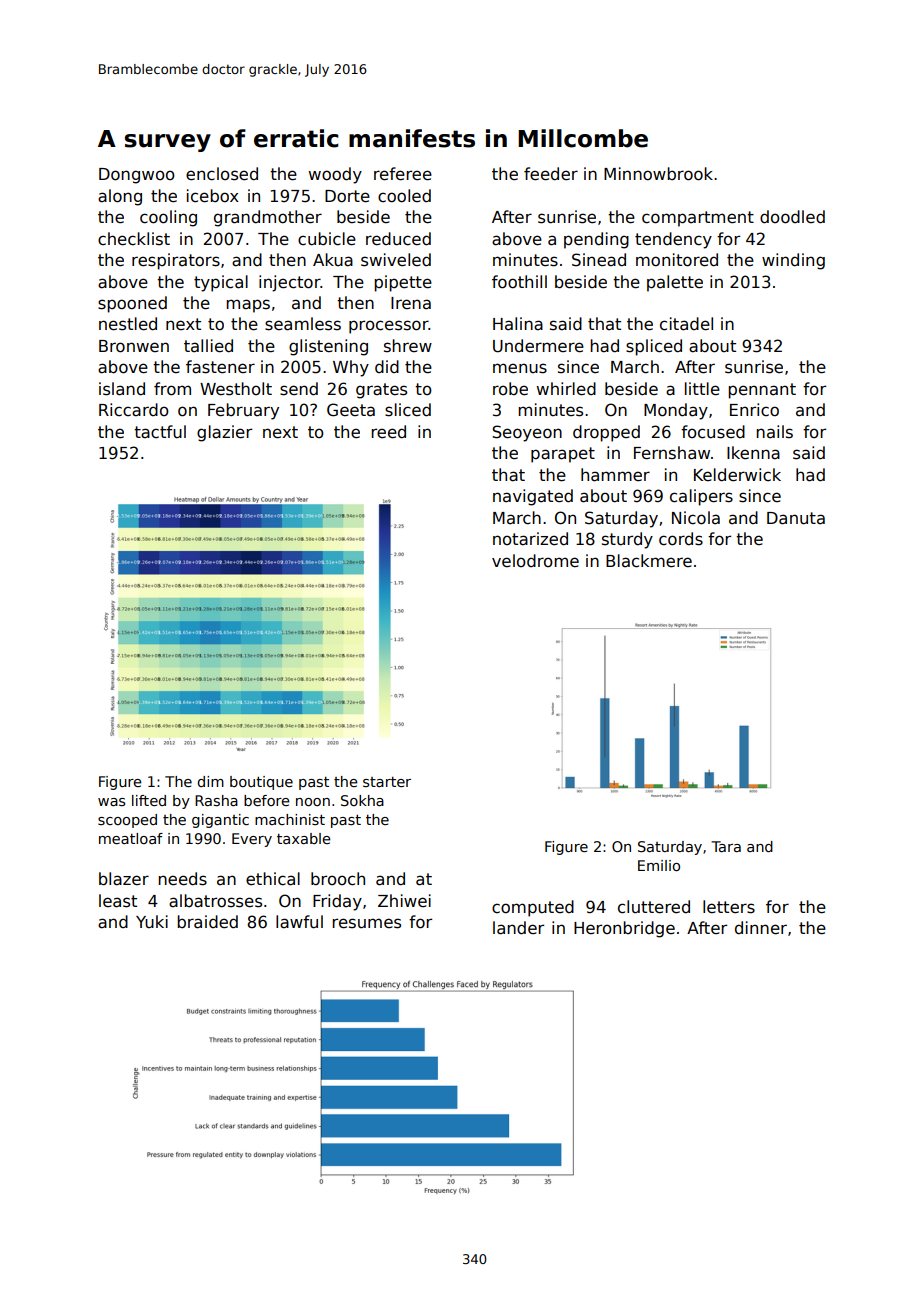 The image size is (924, 1311). What do you see at coordinates (362, 800) in the document?
I see `Sokha` at bounding box center [362, 800].
